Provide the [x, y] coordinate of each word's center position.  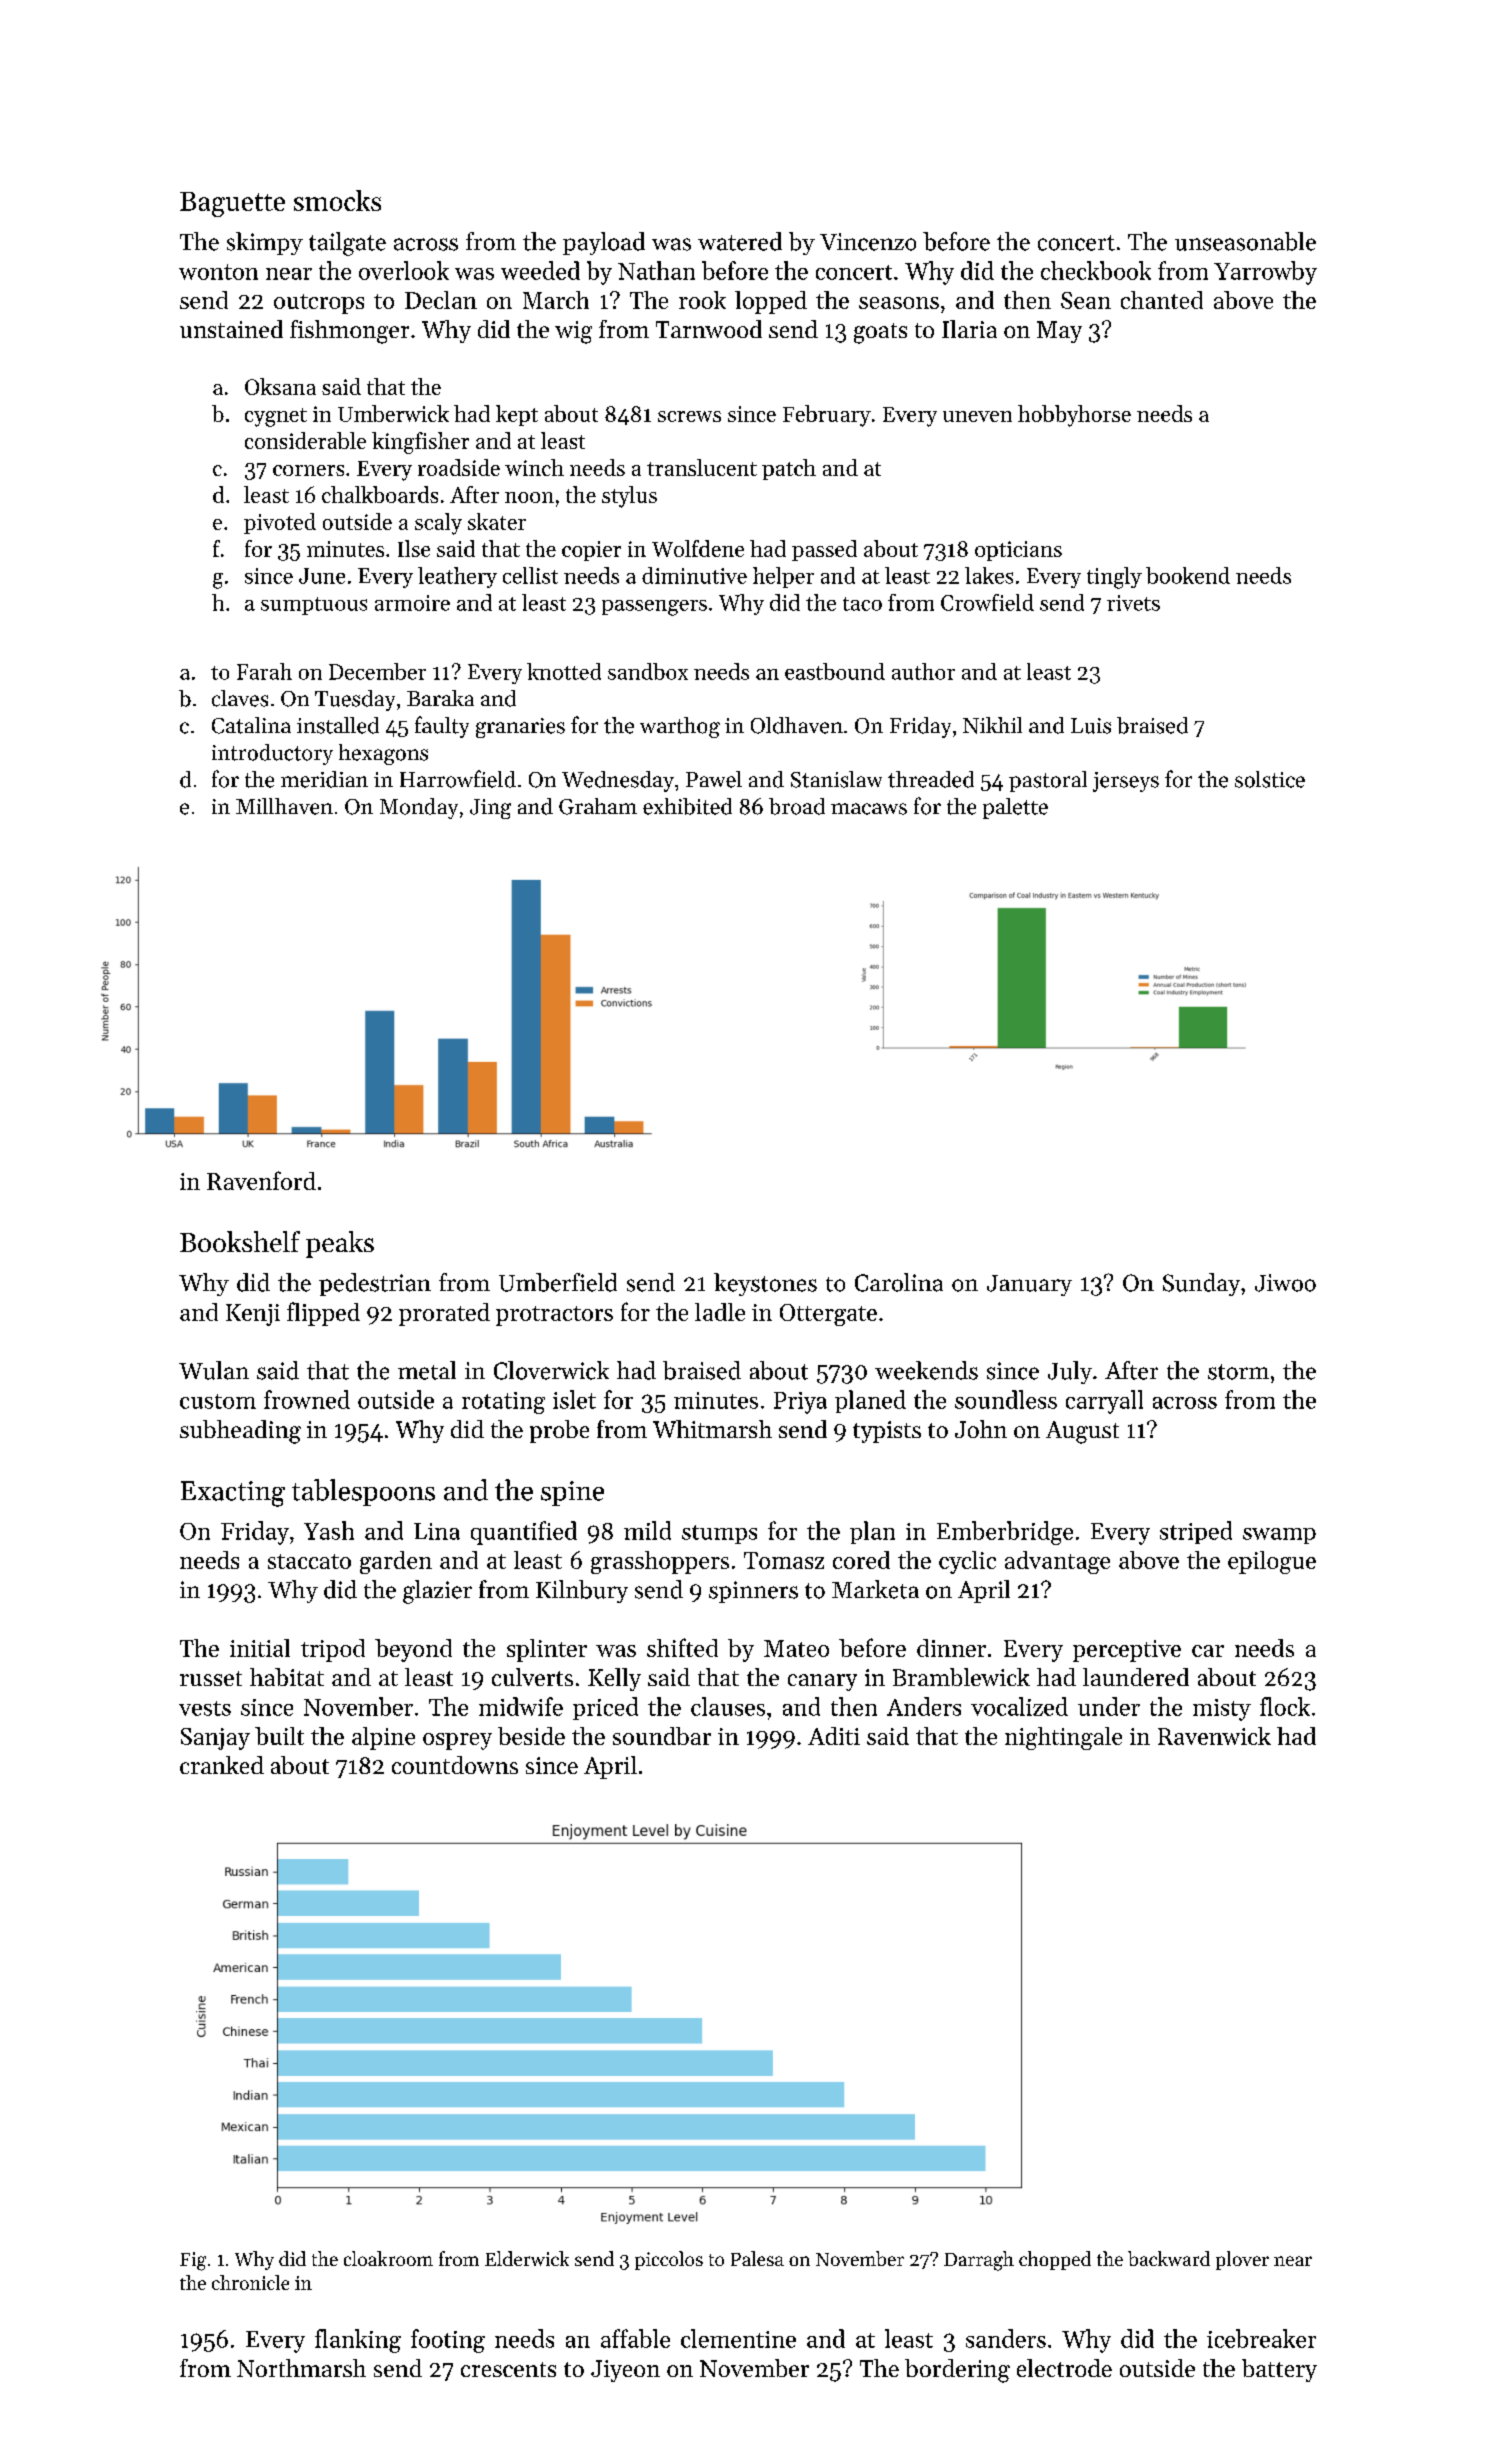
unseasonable [1245, 241]
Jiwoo [1285, 1283]
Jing [490, 809]
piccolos [669, 2260]
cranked [222, 1765]
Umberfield [558, 1282]
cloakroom [388, 2258]
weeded [540, 270]
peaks [340, 1244]
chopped [1055, 2260]
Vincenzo [868, 242]
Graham [598, 806]
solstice [1270, 779]
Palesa [757, 2258]
